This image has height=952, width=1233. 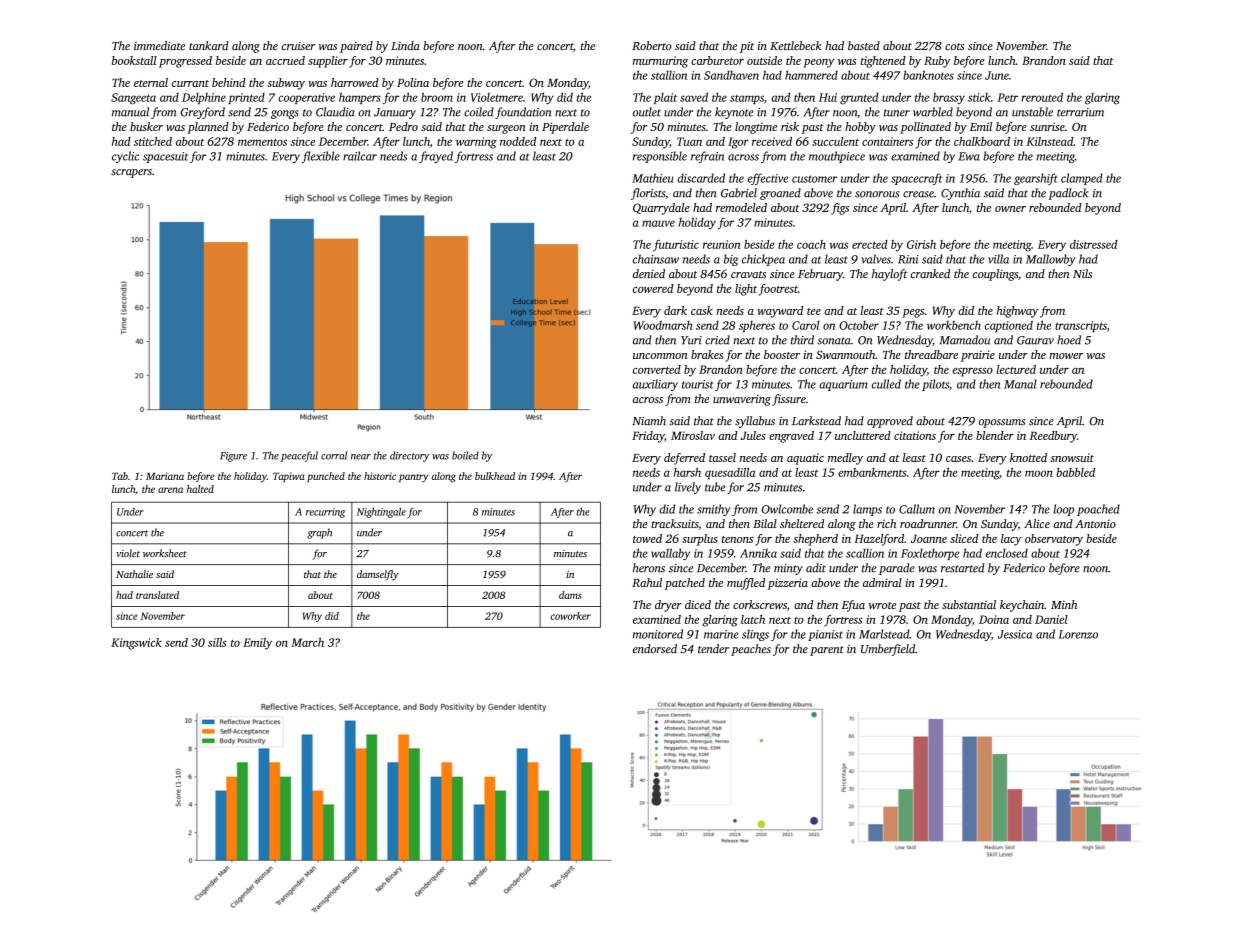 What do you see at coordinates (747, 99) in the image?
I see `stamps` at bounding box center [747, 99].
